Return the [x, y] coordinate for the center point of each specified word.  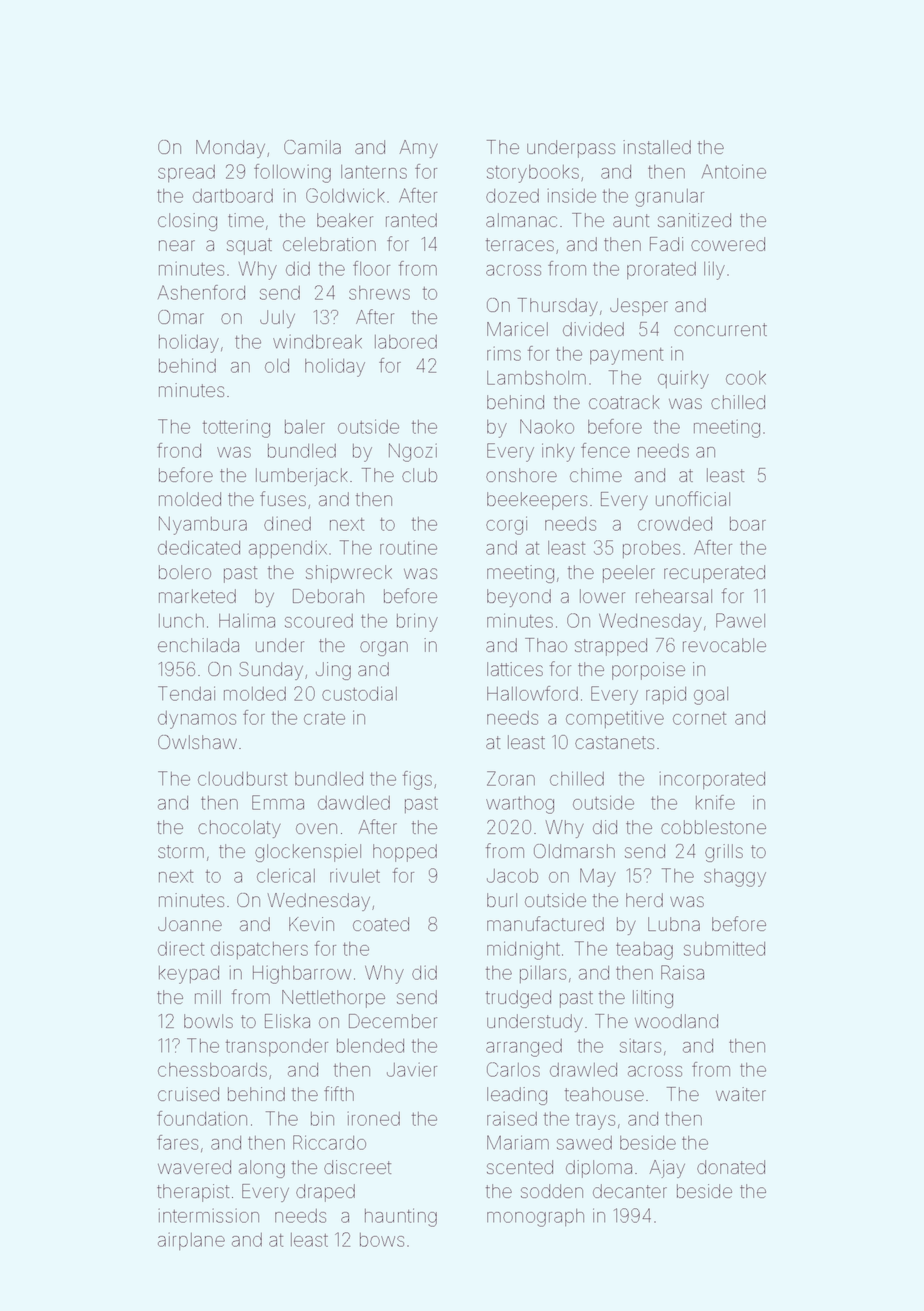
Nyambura [203, 525]
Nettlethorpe [333, 999]
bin [322, 1118]
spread [186, 173]
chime [596, 475]
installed [657, 147]
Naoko [547, 426]
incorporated [712, 780]
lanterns [374, 172]
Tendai [186, 693]
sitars [640, 1045]
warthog [520, 805]
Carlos [513, 1069]
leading [517, 1096]
